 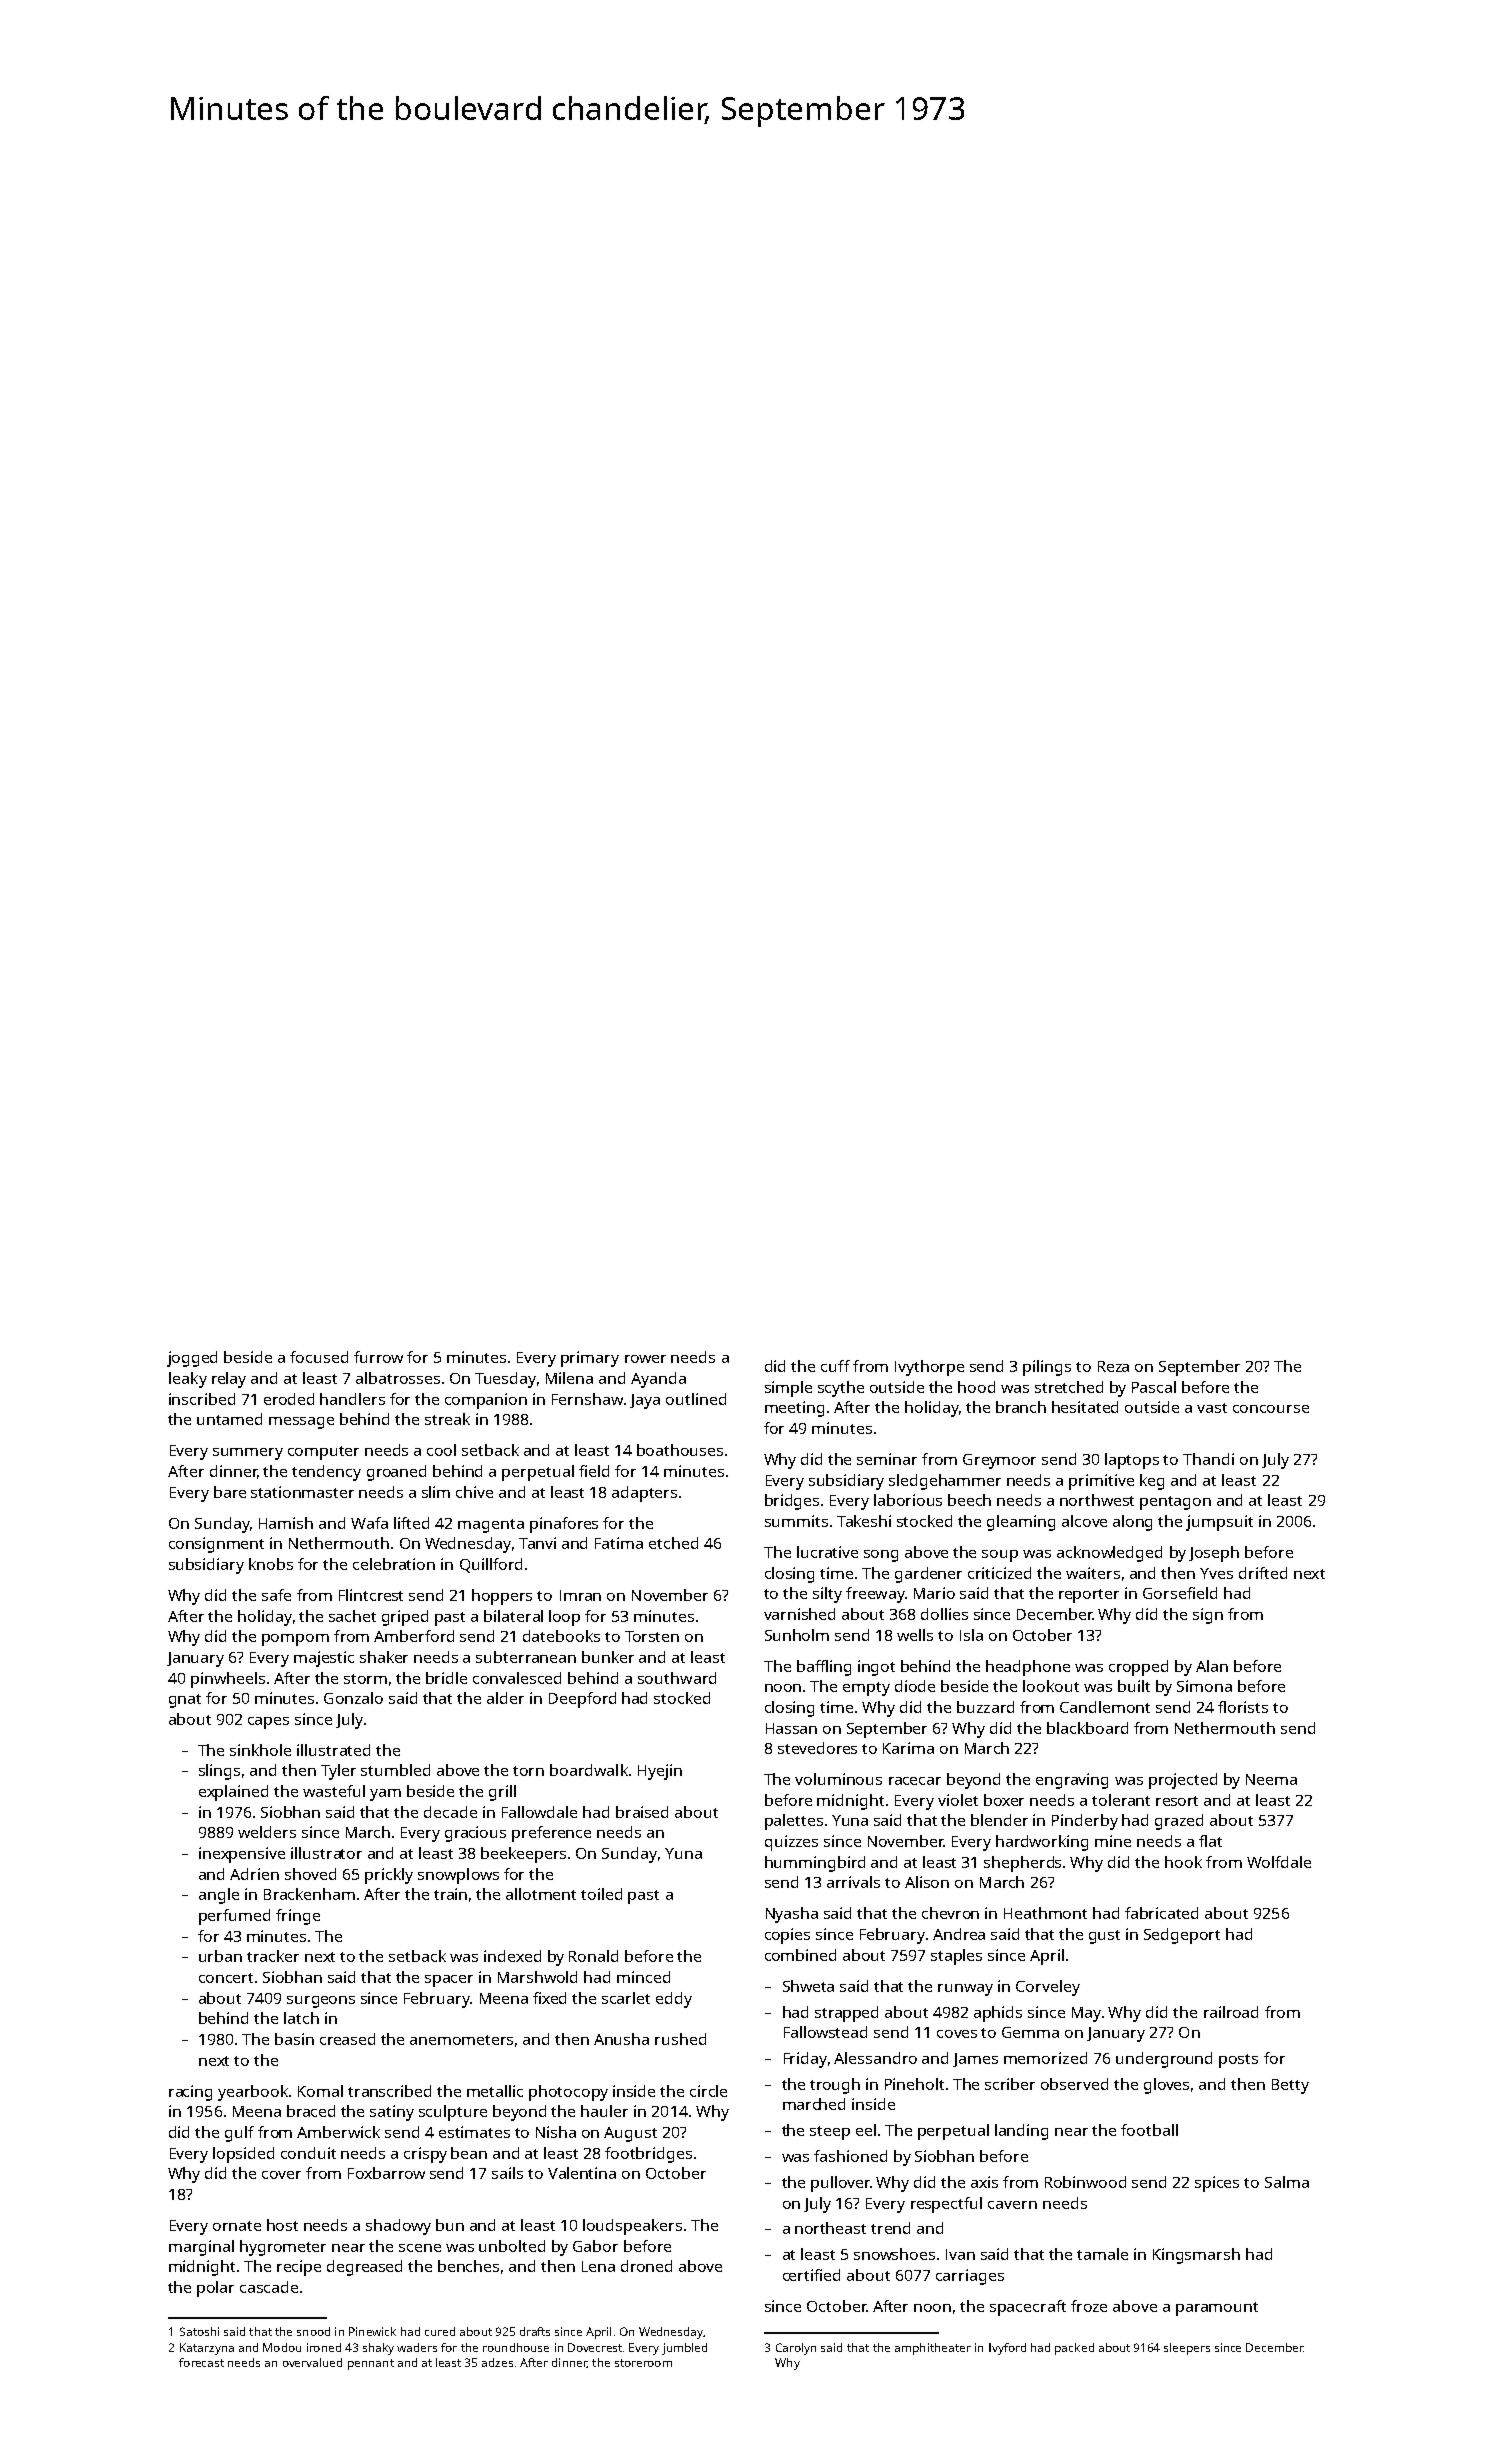 What do you see at coordinates (268, 1723) in the screenshot?
I see `capes` at bounding box center [268, 1723].
